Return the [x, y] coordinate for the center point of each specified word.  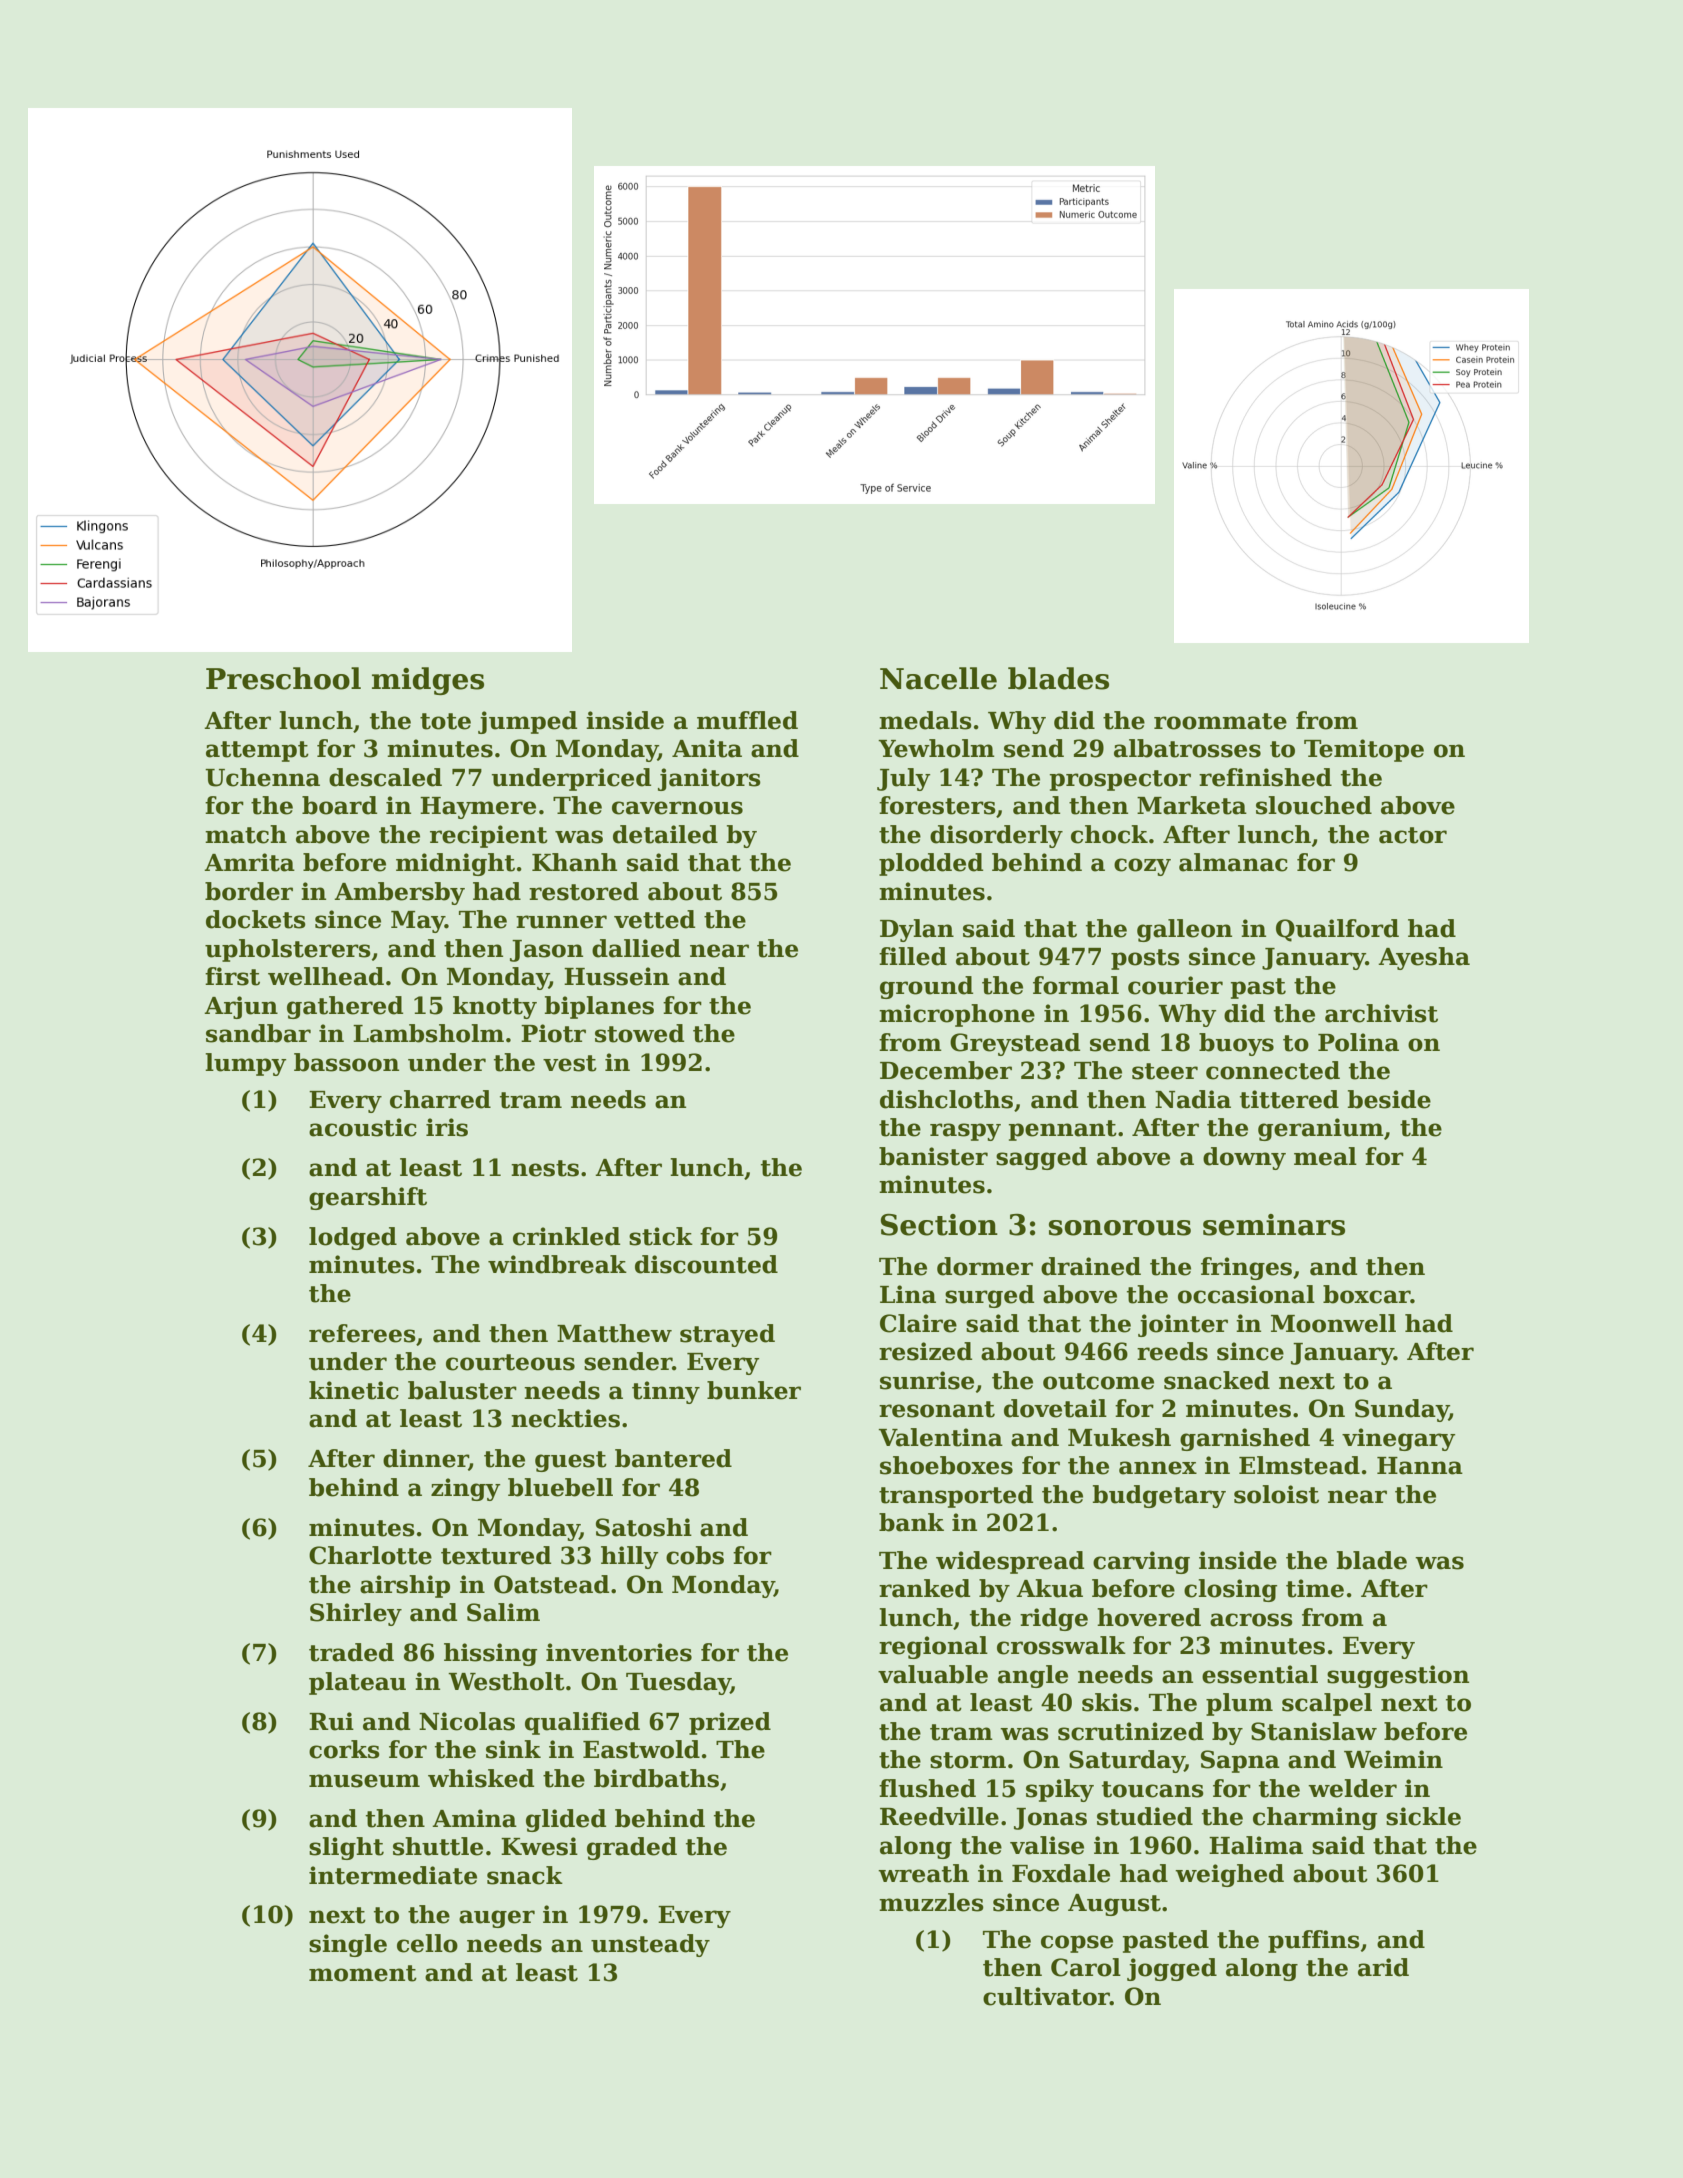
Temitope [1364, 750]
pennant [1063, 1130]
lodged [353, 1238]
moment [363, 1973]
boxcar [1367, 1294]
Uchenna [262, 777]
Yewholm [936, 748]
